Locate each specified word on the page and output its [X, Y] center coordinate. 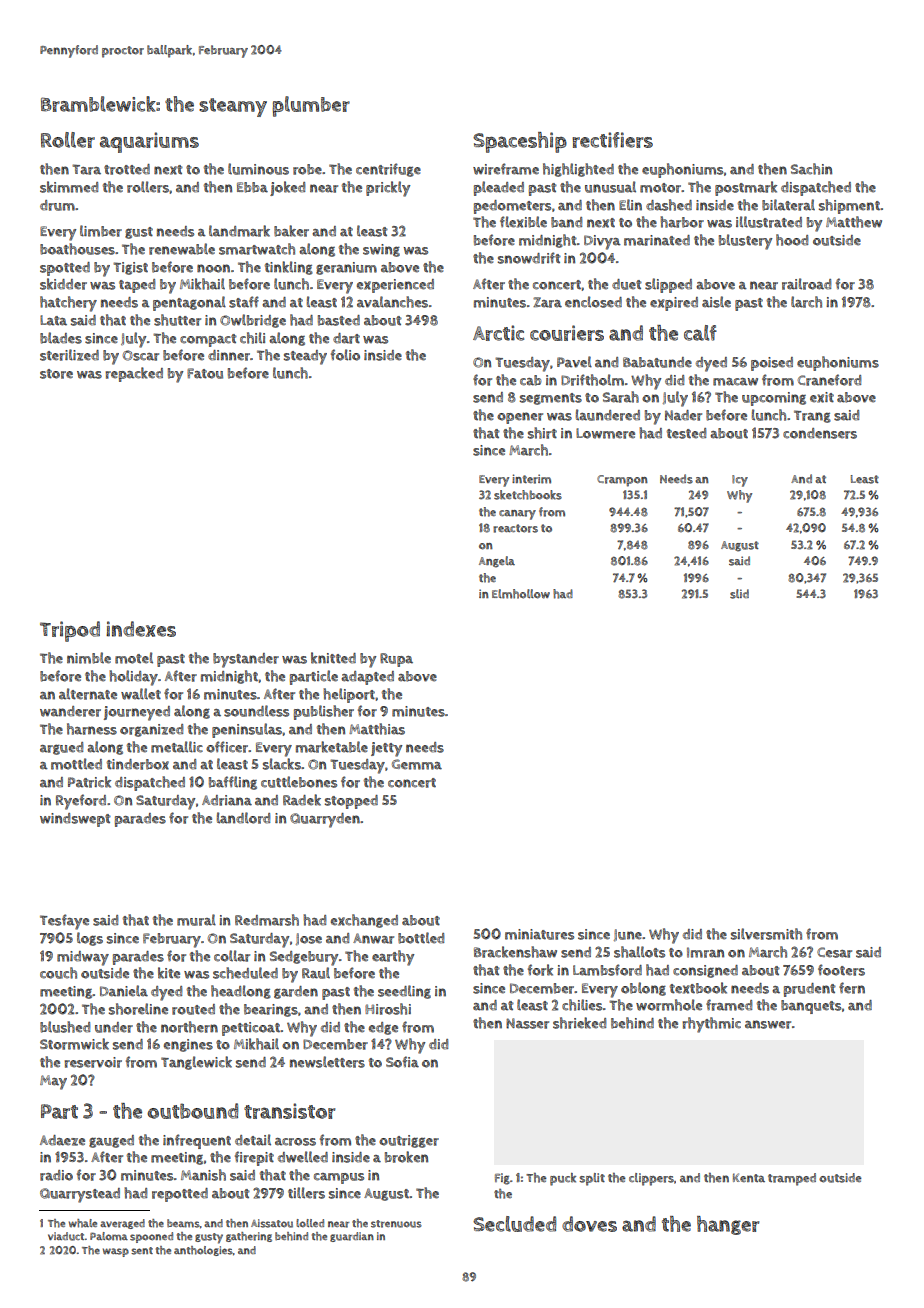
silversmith [766, 934]
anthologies [203, 1251]
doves [589, 1224]
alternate [88, 694]
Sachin [811, 169]
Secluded [514, 1224]
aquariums [149, 142]
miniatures [539, 934]
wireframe [506, 169]
